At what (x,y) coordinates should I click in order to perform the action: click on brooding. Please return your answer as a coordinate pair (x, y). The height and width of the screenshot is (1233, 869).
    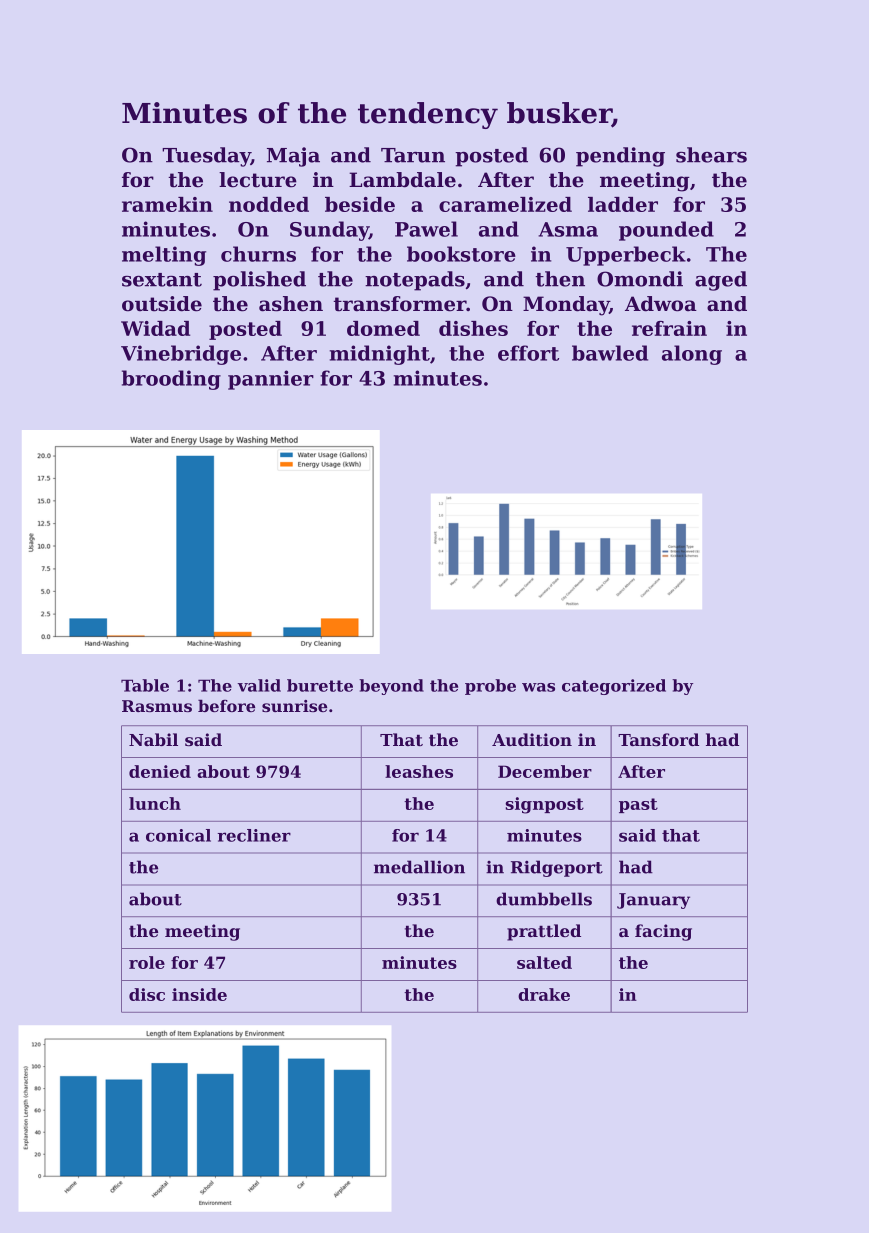
    Looking at the image, I should click on (171, 380).
